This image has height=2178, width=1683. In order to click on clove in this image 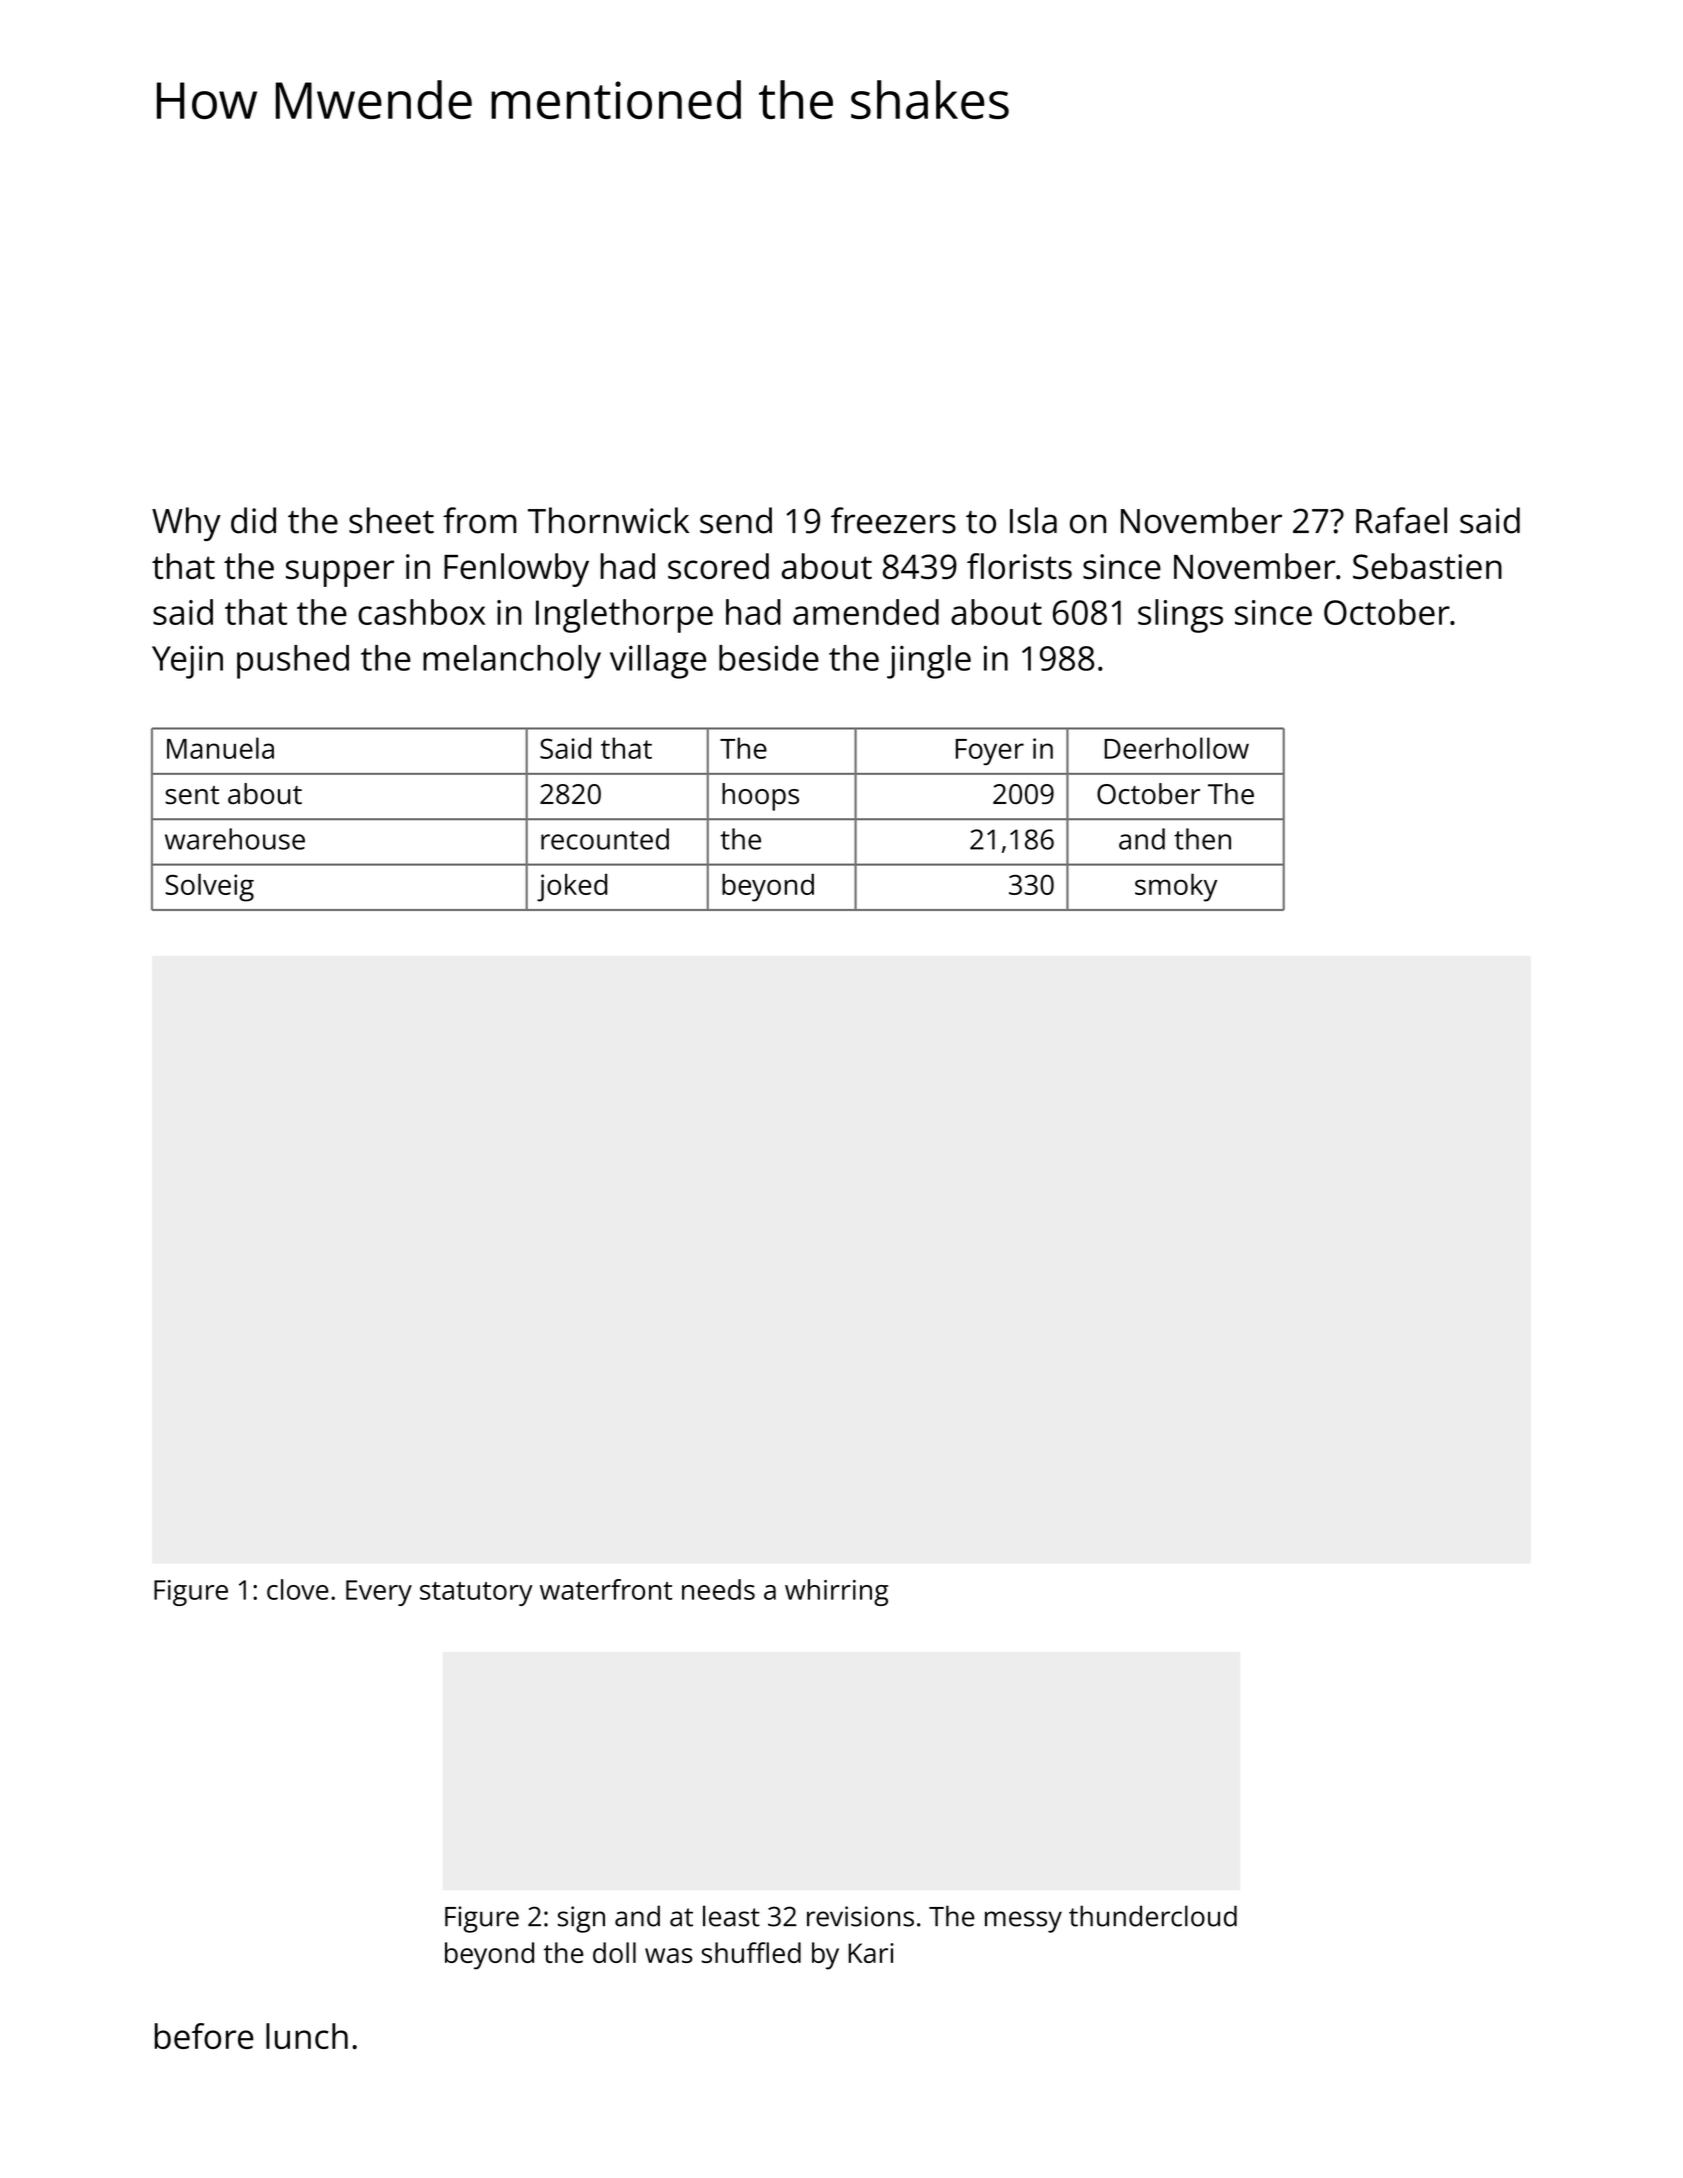, I will do `click(298, 1589)`.
